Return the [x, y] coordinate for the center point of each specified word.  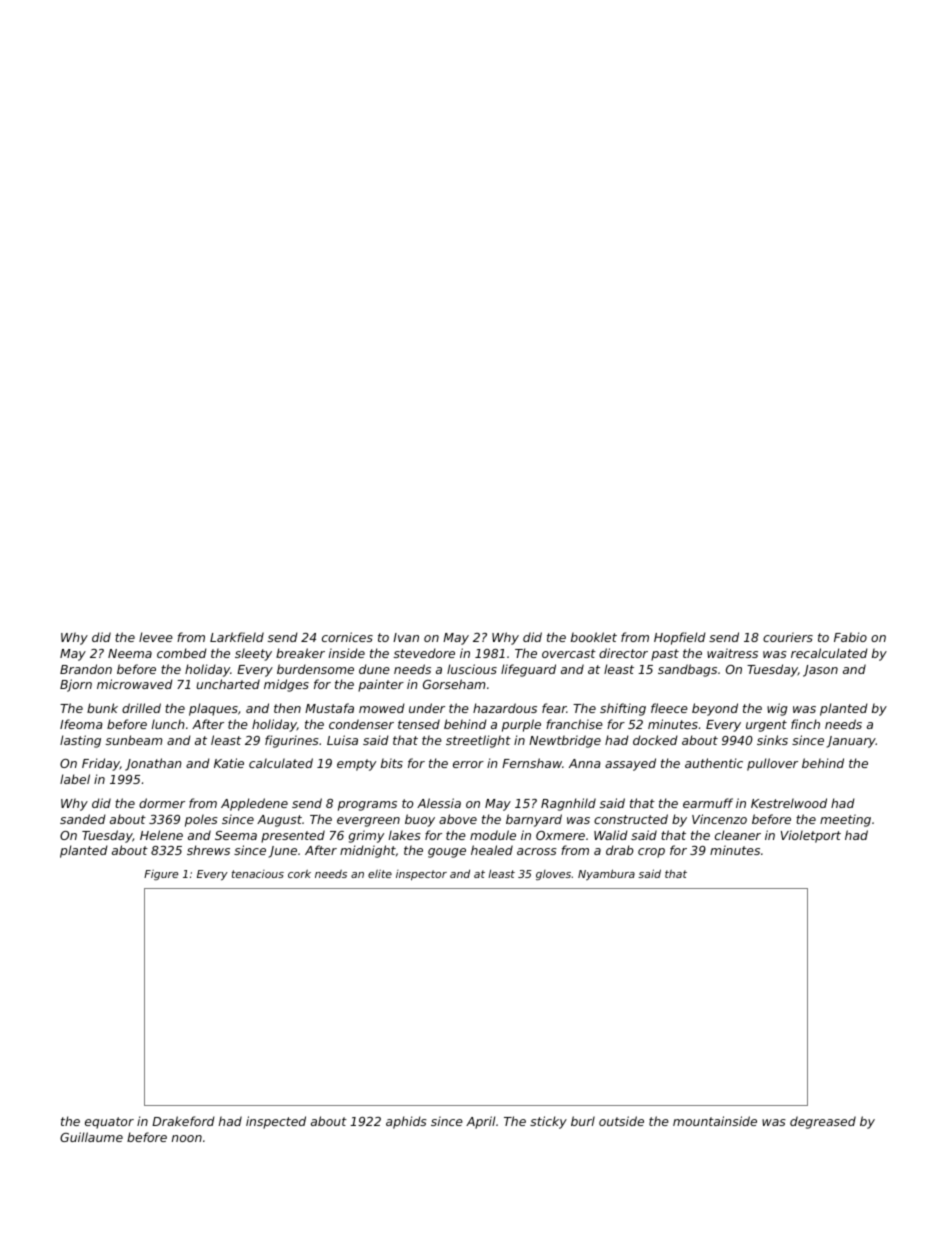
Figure [161, 875]
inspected [276, 1122]
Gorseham [454, 684]
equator [109, 1123]
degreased [823, 1122]
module [493, 835]
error [468, 764]
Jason [820, 671]
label [75, 779]
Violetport [811, 836]
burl [583, 1121]
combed [182, 653]
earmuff [708, 803]
